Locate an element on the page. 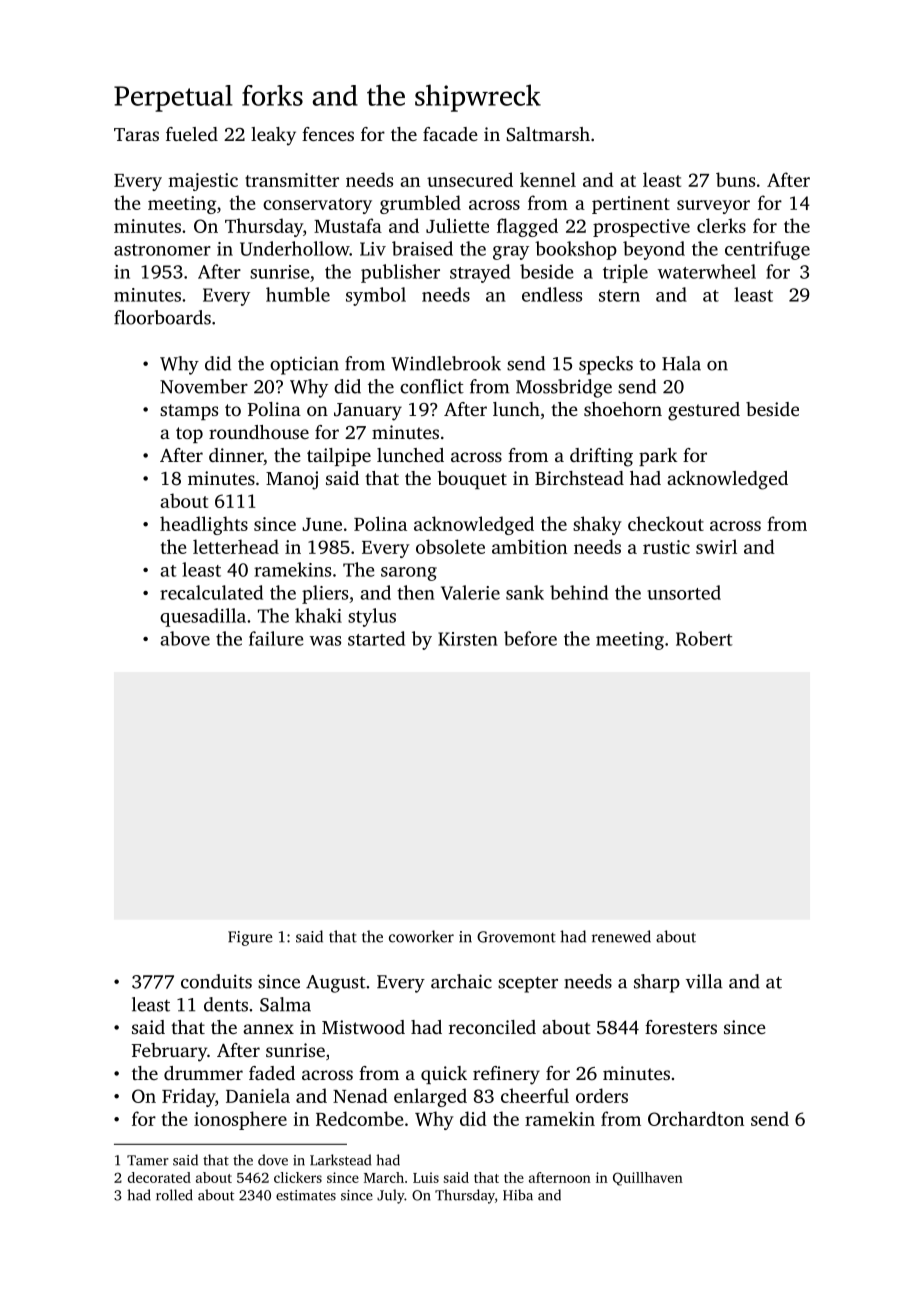 This image has width=924, height=1311. Perpetual is located at coordinates (173, 98).
